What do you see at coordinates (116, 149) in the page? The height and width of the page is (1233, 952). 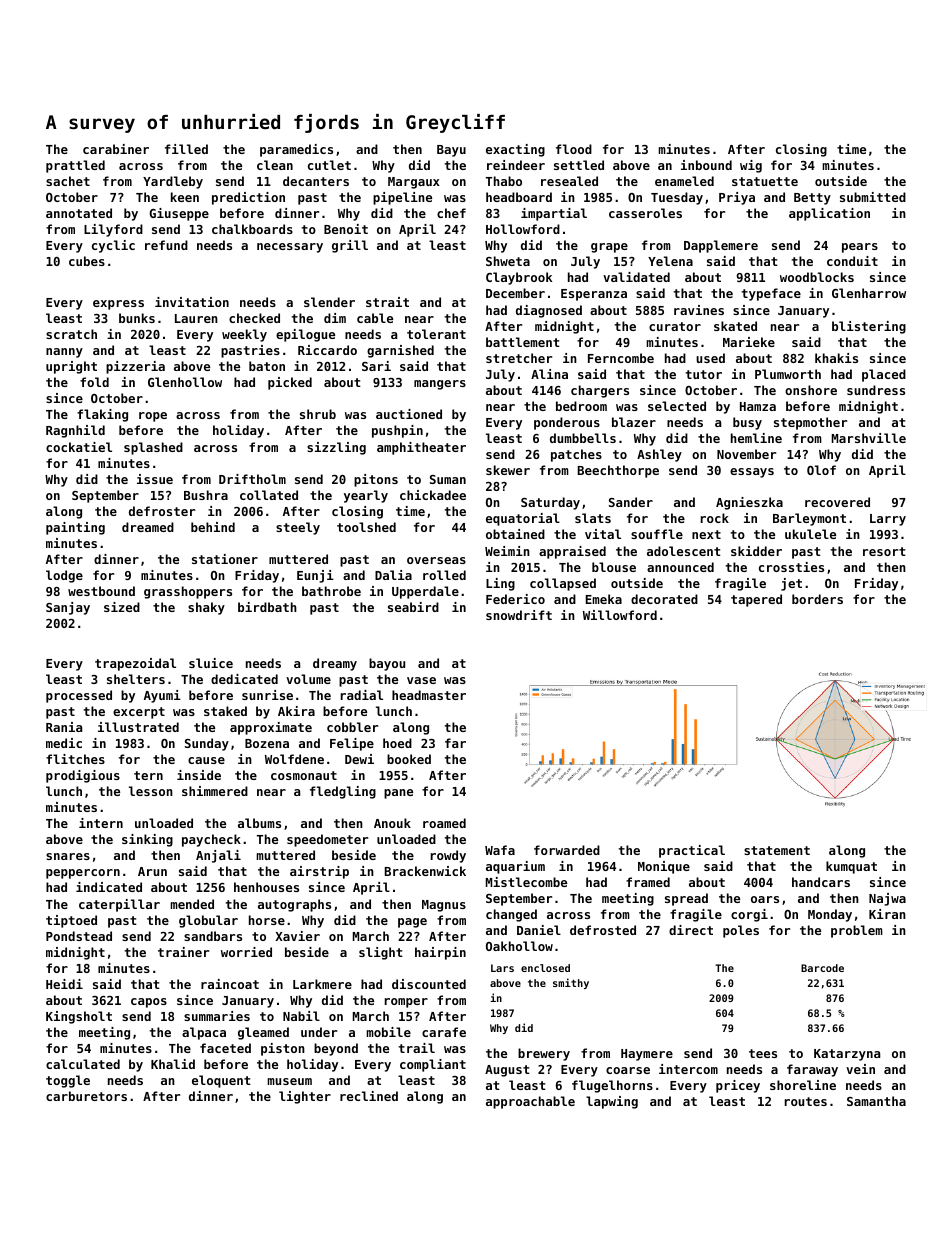 I see `carabiner` at bounding box center [116, 149].
